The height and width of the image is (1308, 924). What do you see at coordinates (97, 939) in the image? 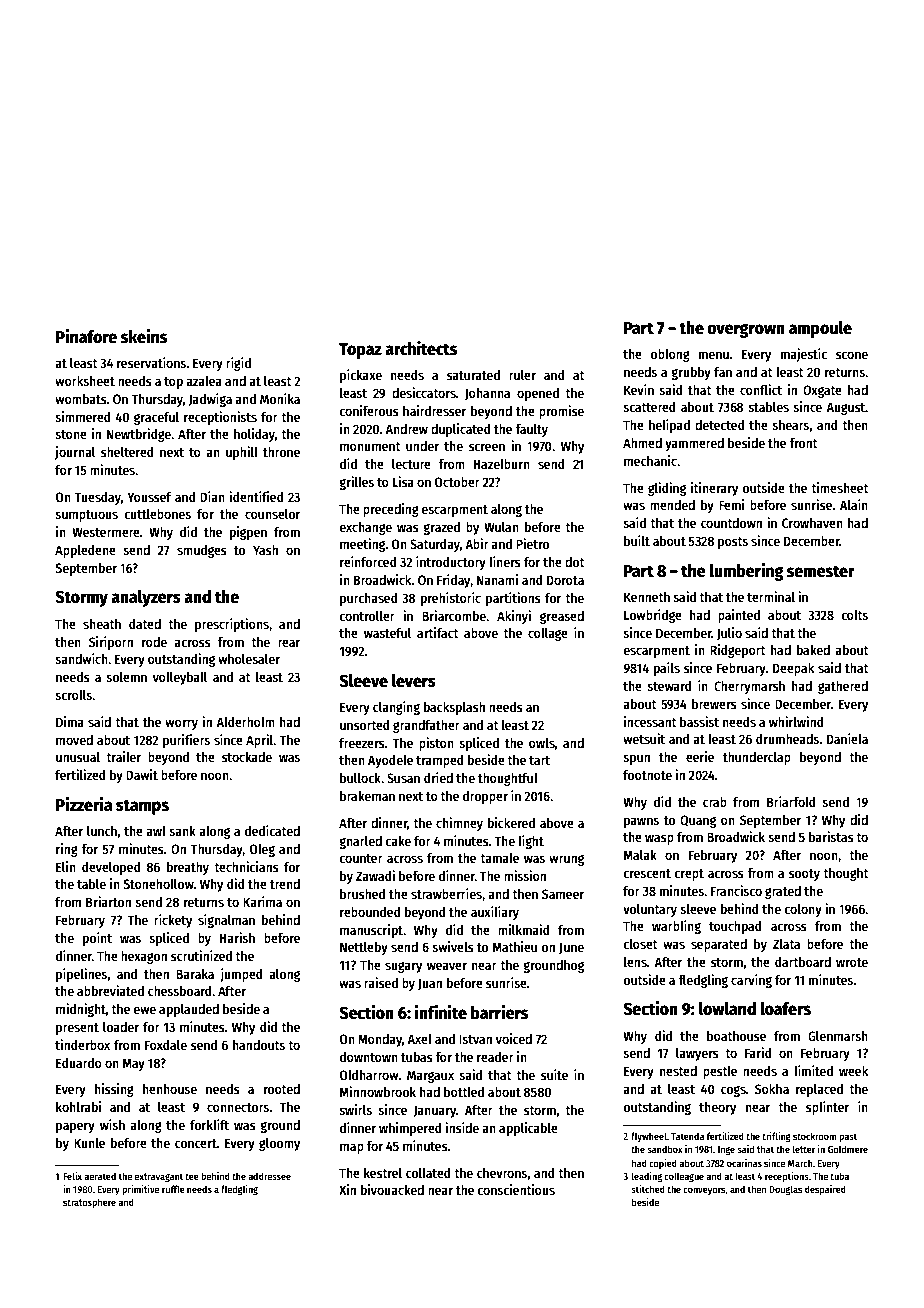
I see `point` at bounding box center [97, 939].
